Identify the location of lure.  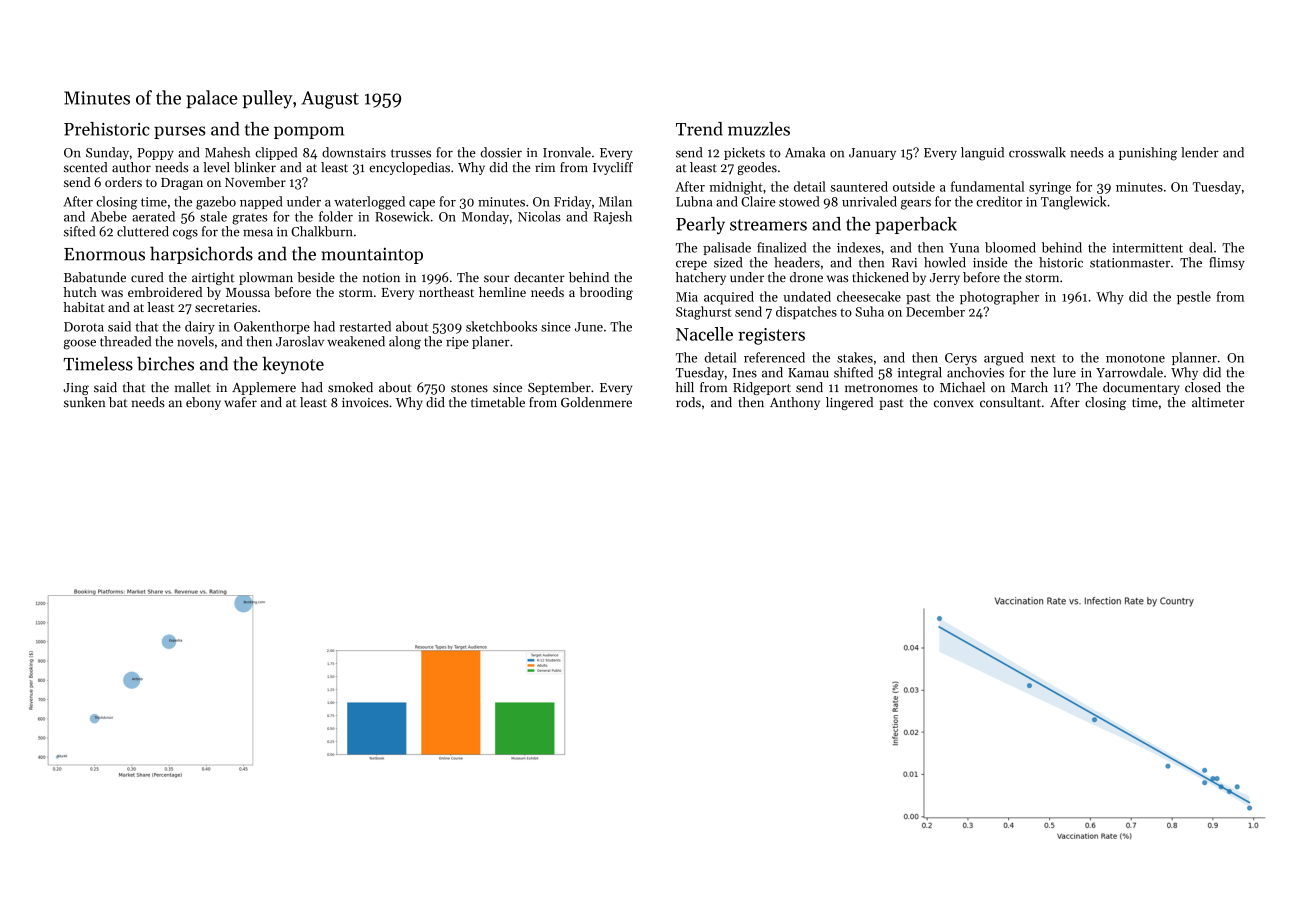
(1064, 372).
